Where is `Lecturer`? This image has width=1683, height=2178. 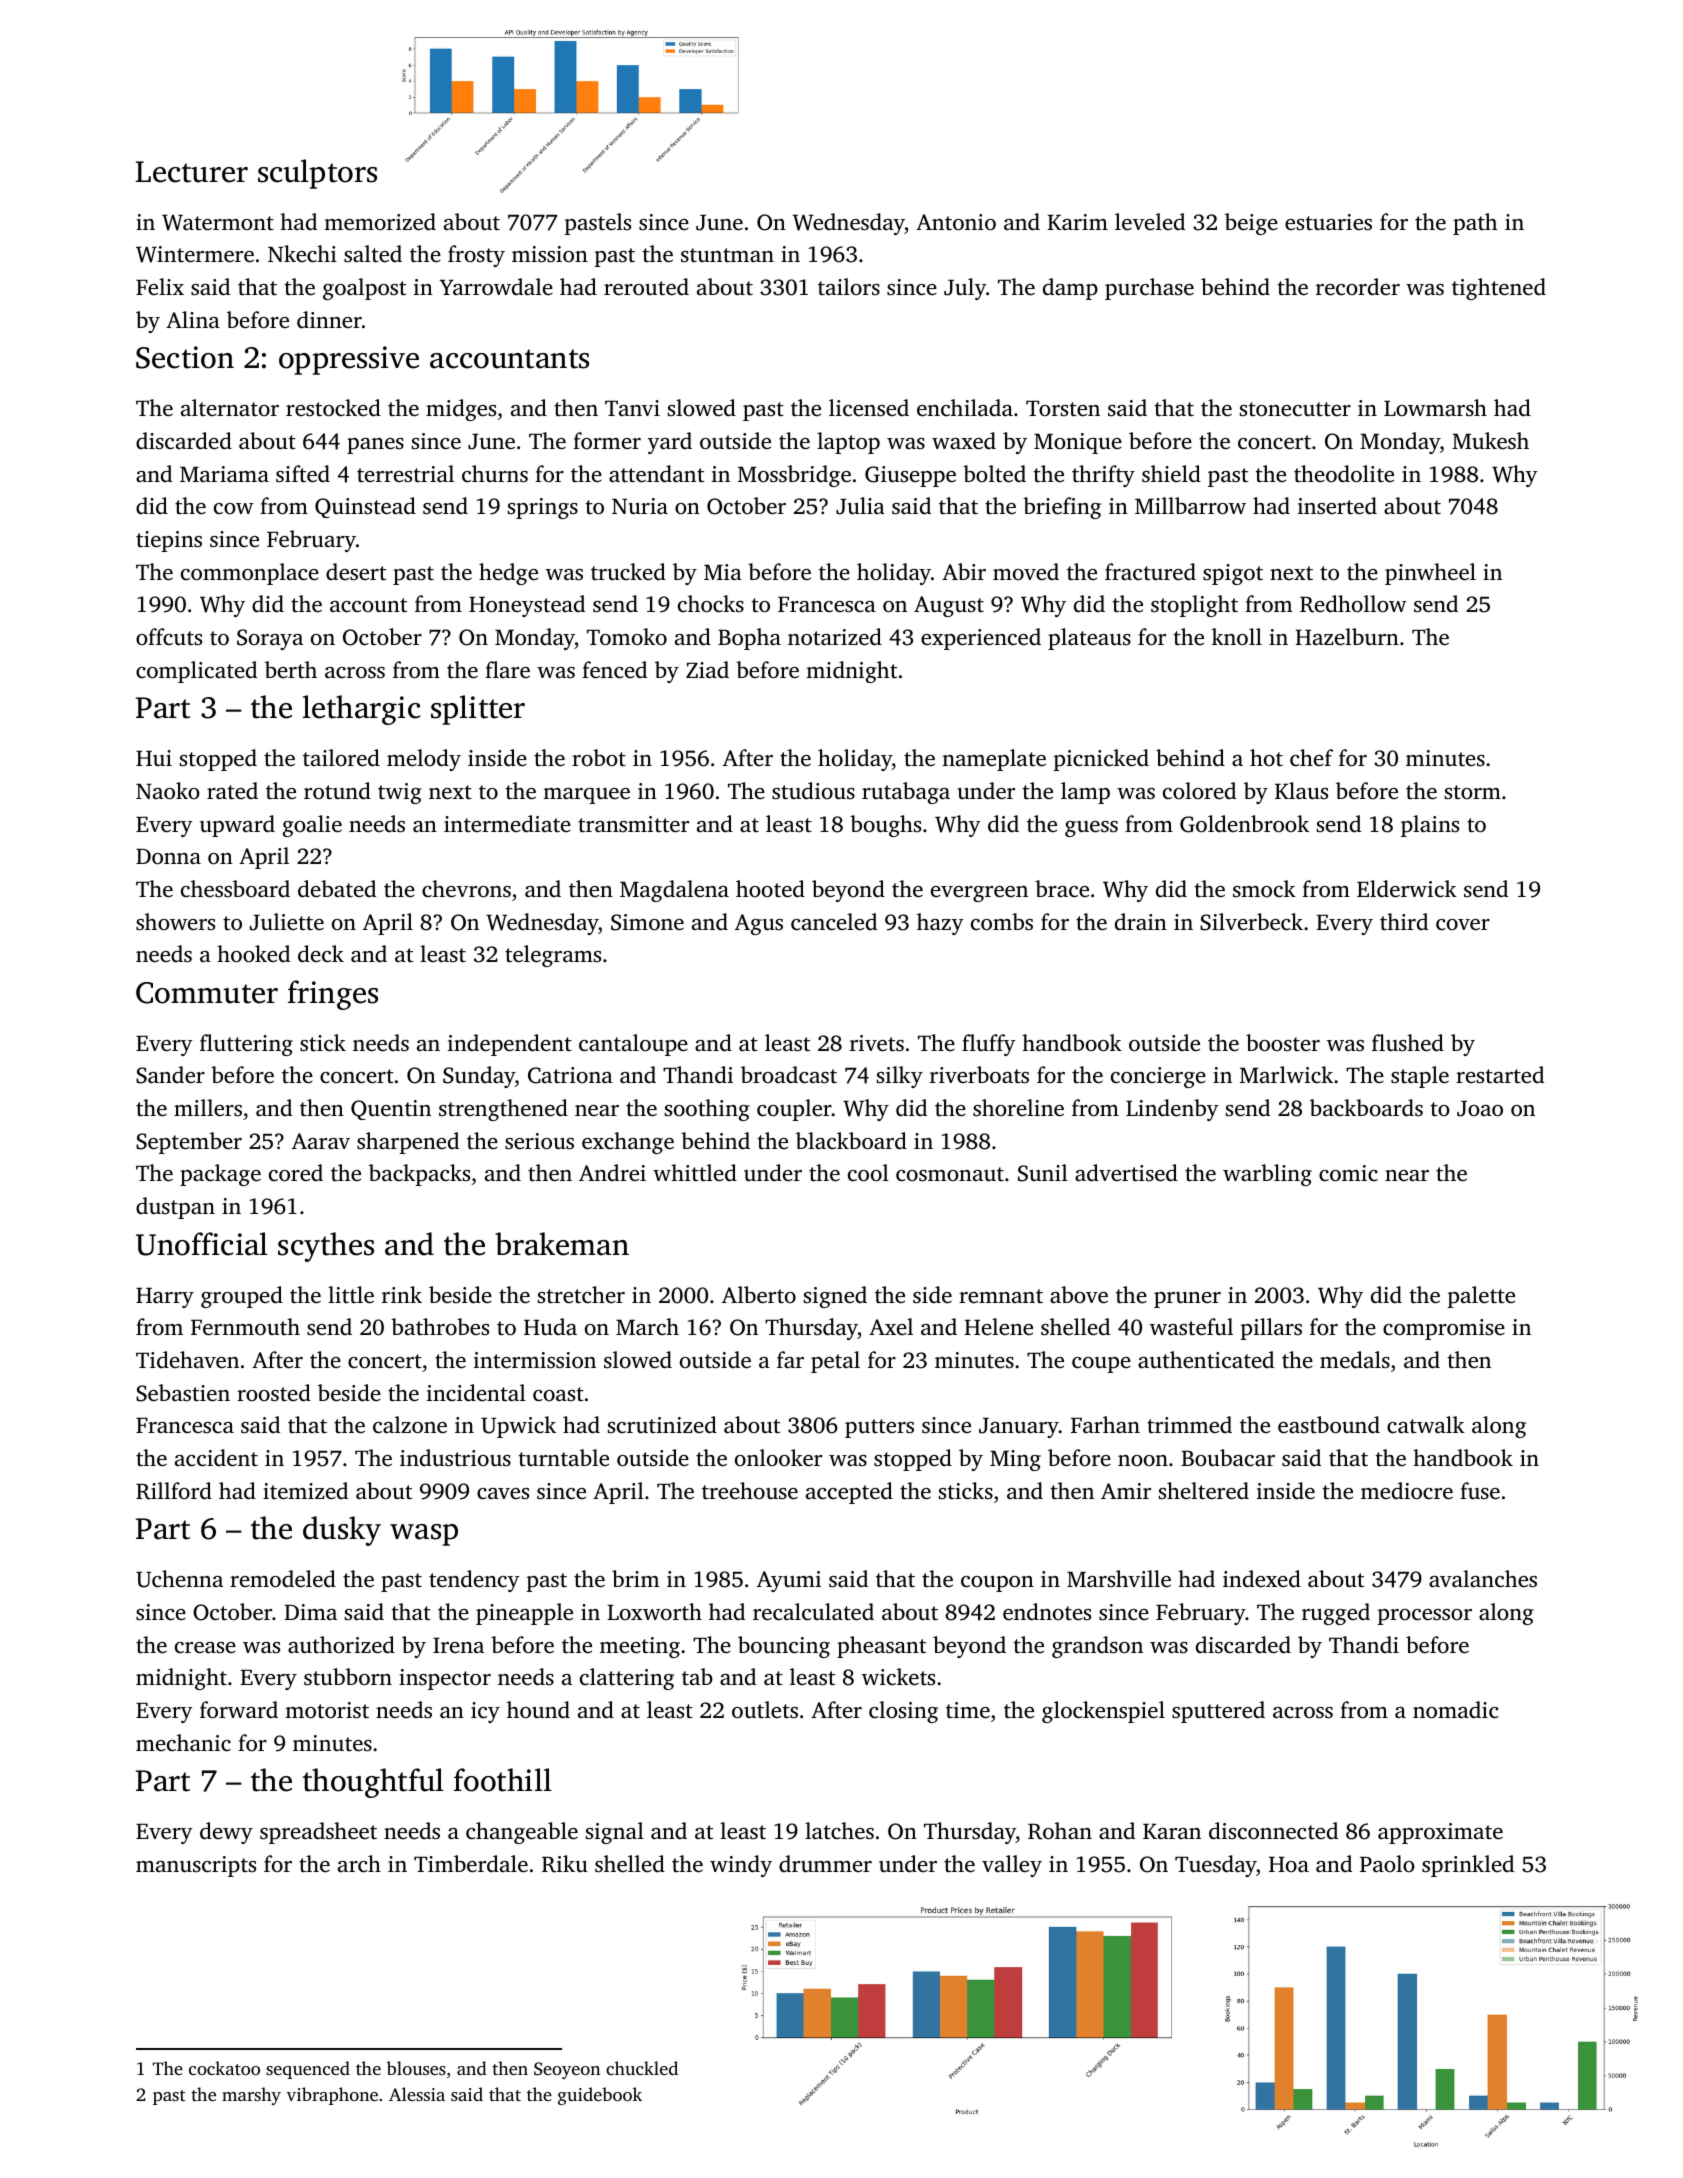 Lecturer is located at coordinates (192, 172).
